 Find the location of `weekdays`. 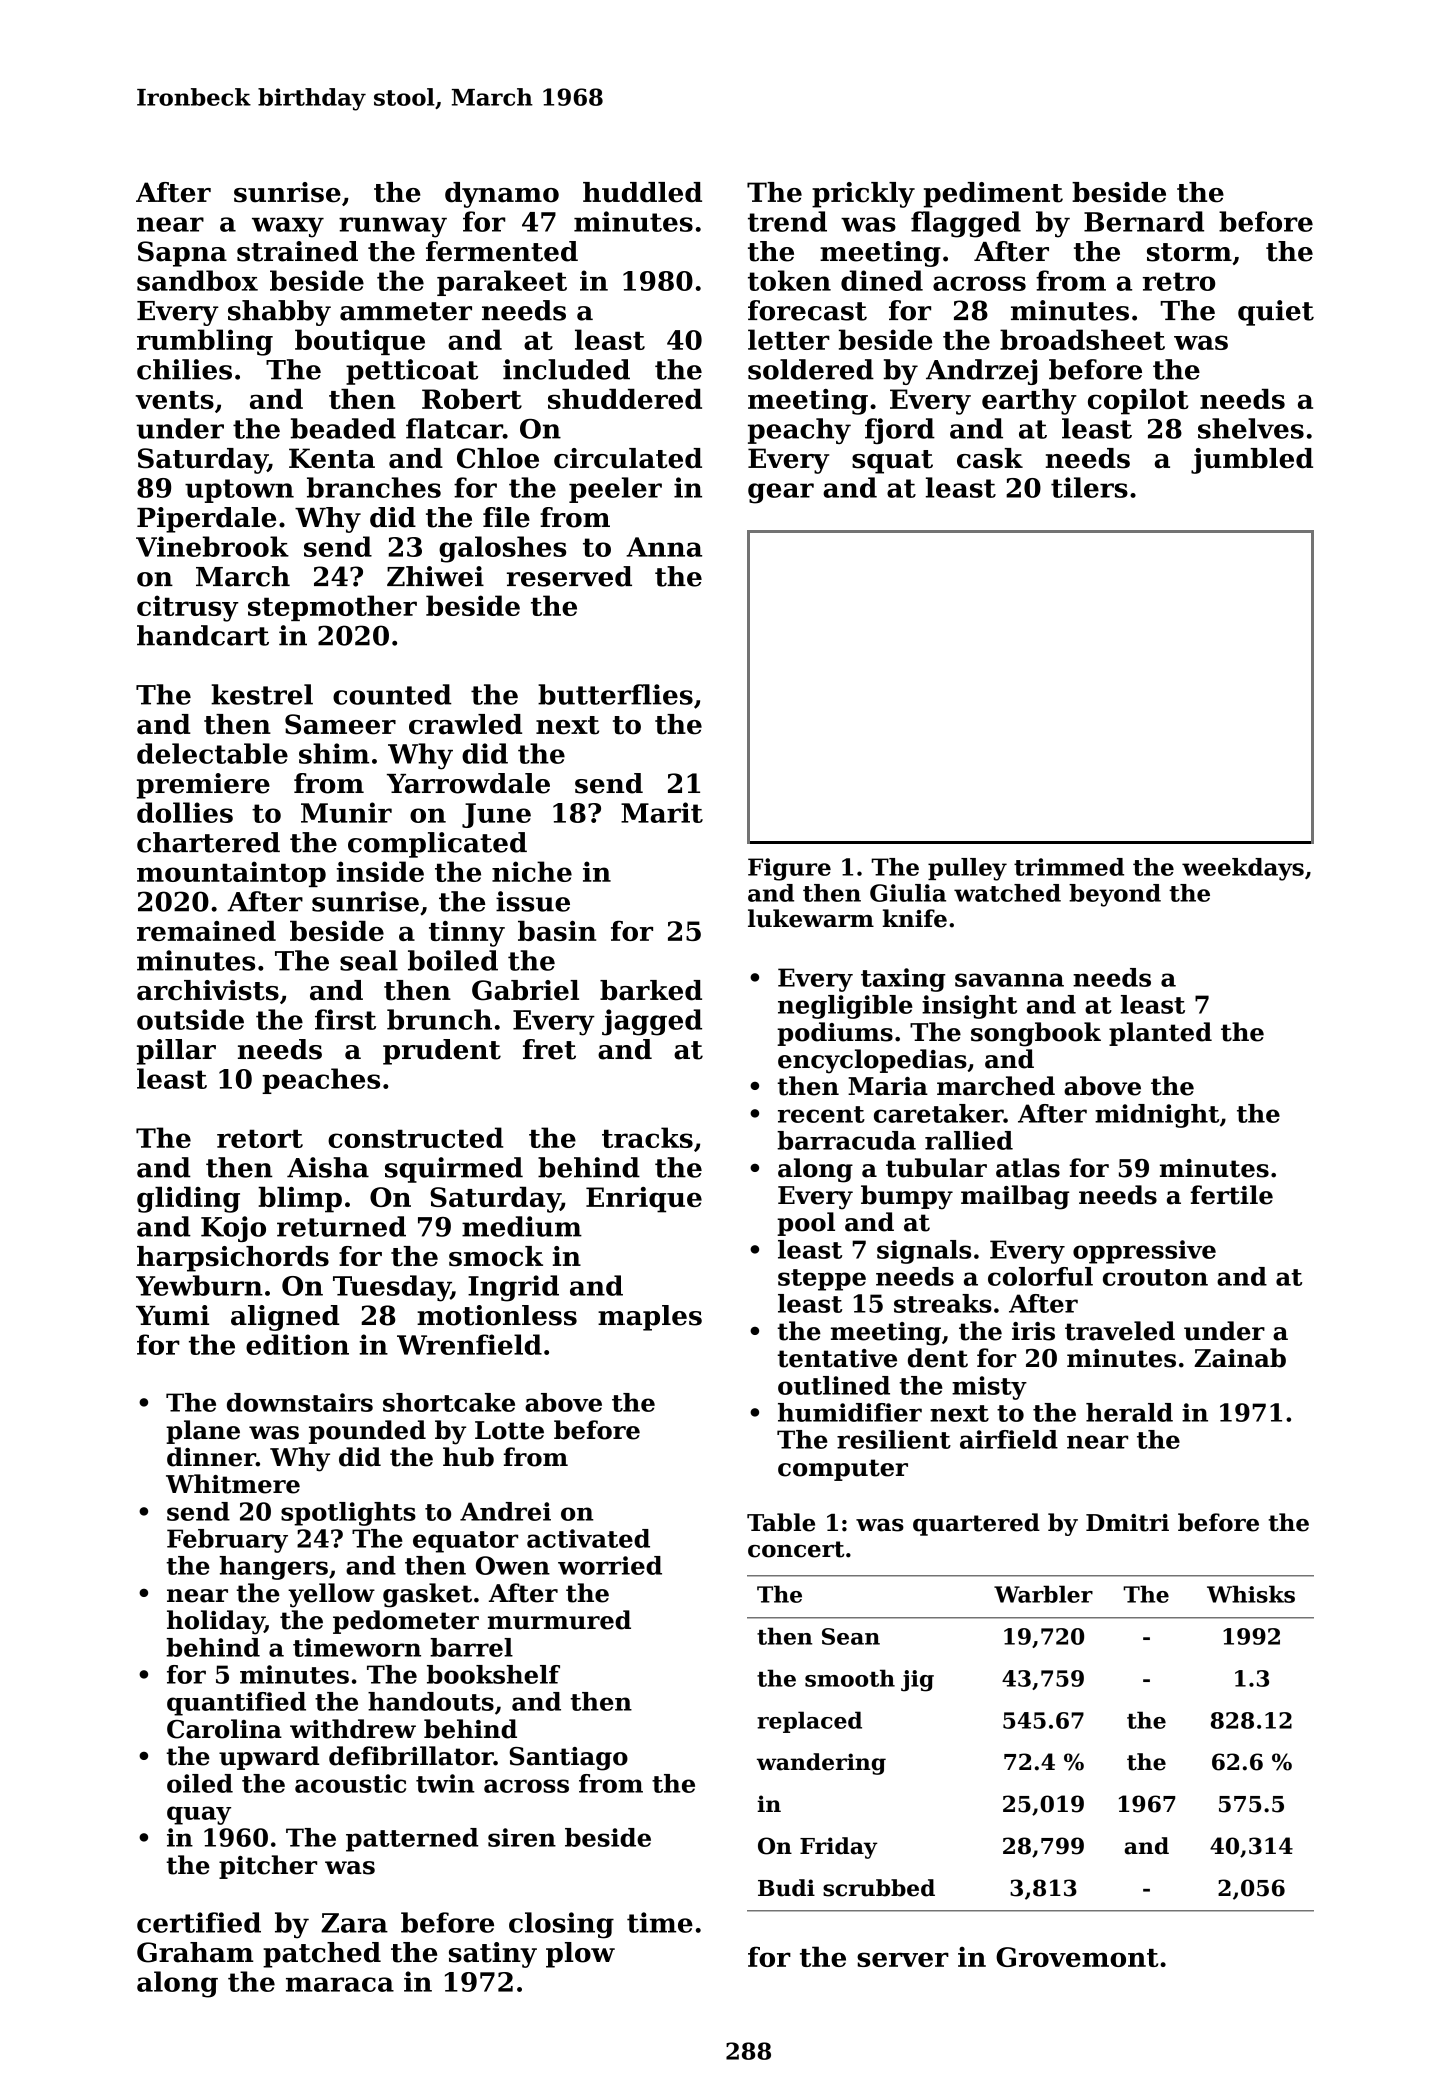

weekdays is located at coordinates (1243, 869).
